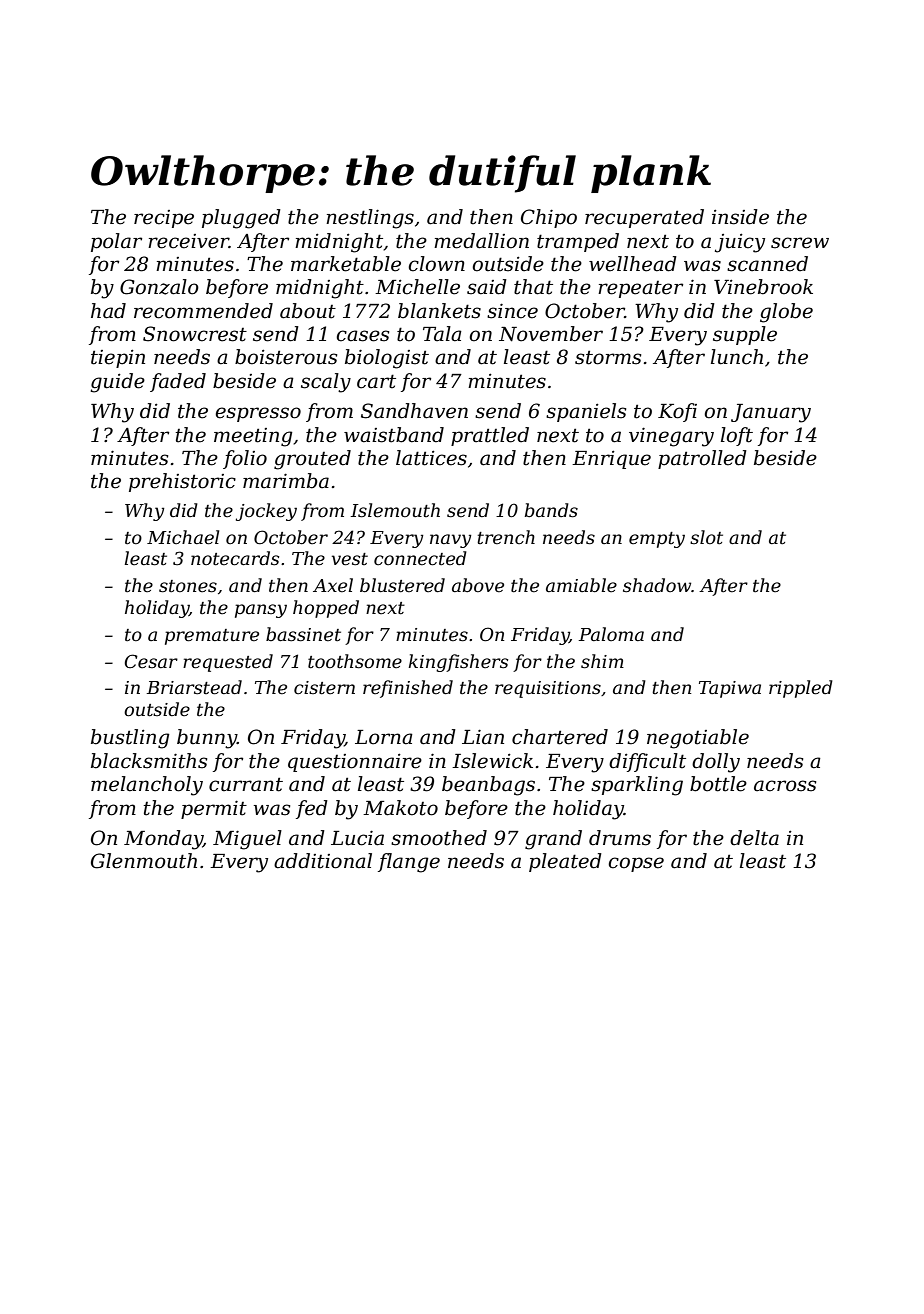 This screenshot has height=1314, width=924. What do you see at coordinates (436, 264) in the screenshot?
I see `clown` at bounding box center [436, 264].
